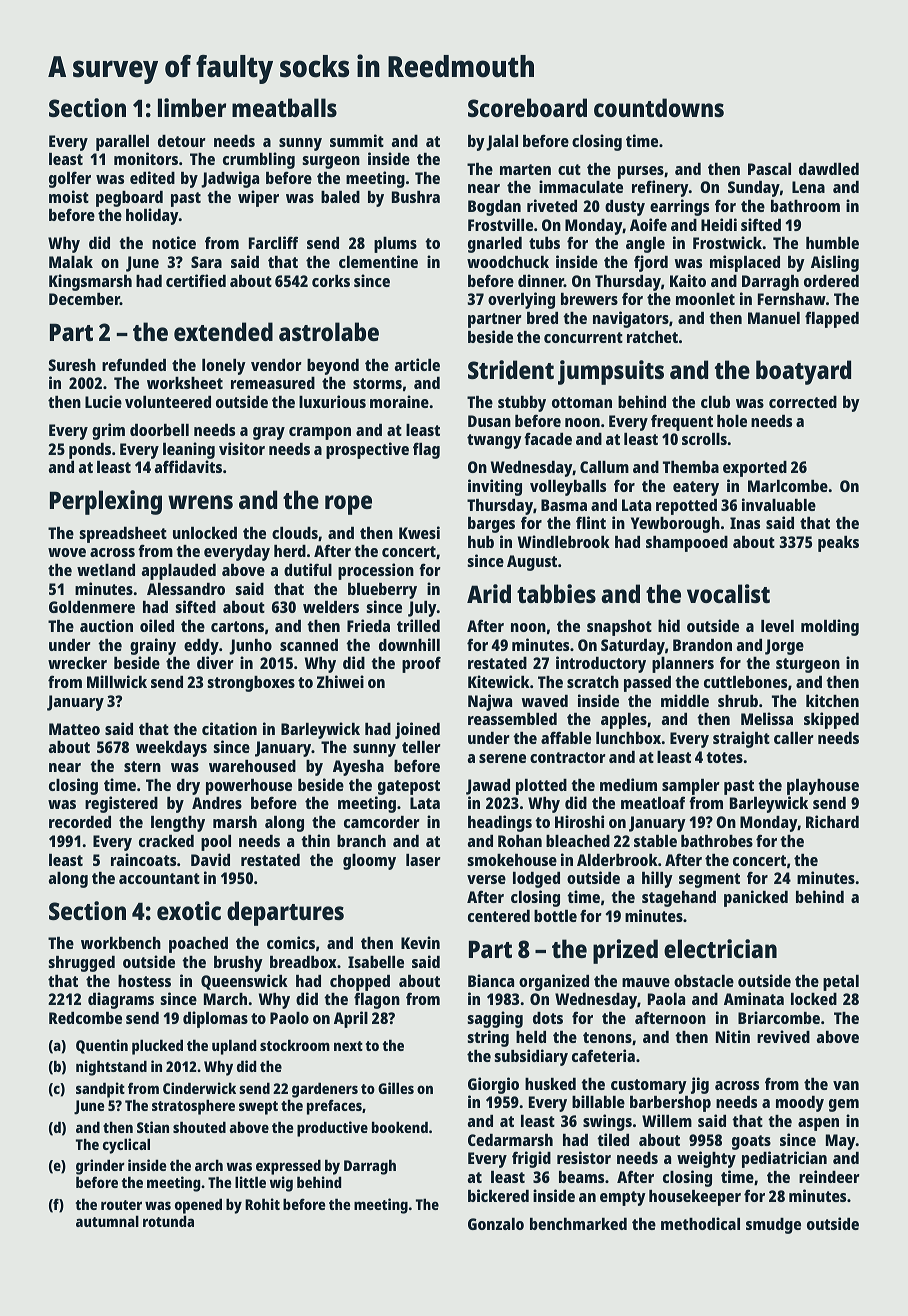 The image size is (908, 1316). Describe the element at coordinates (659, 107) in the document. I see `countdowns` at that location.
